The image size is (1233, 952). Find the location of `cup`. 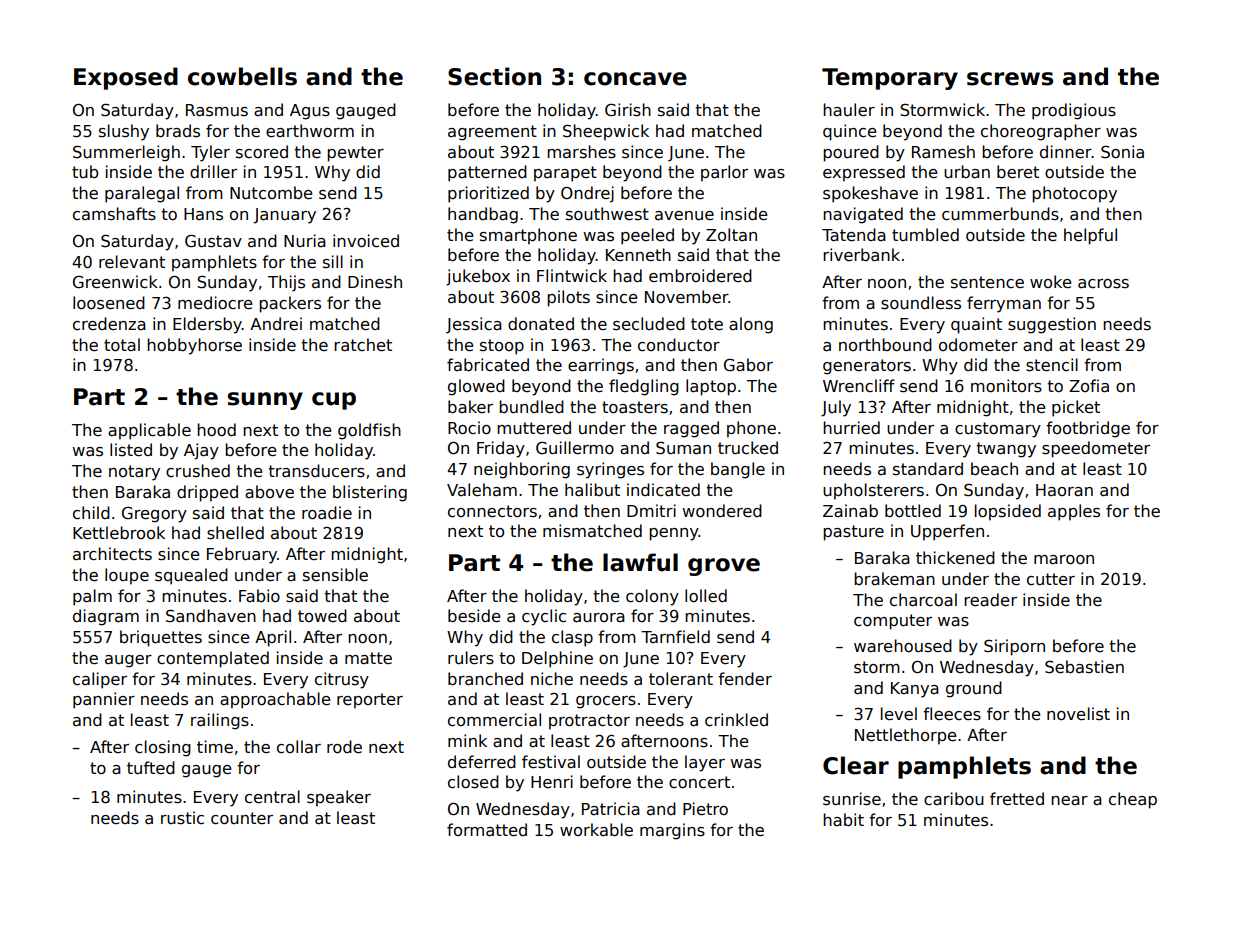

cup is located at coordinates (334, 401).
